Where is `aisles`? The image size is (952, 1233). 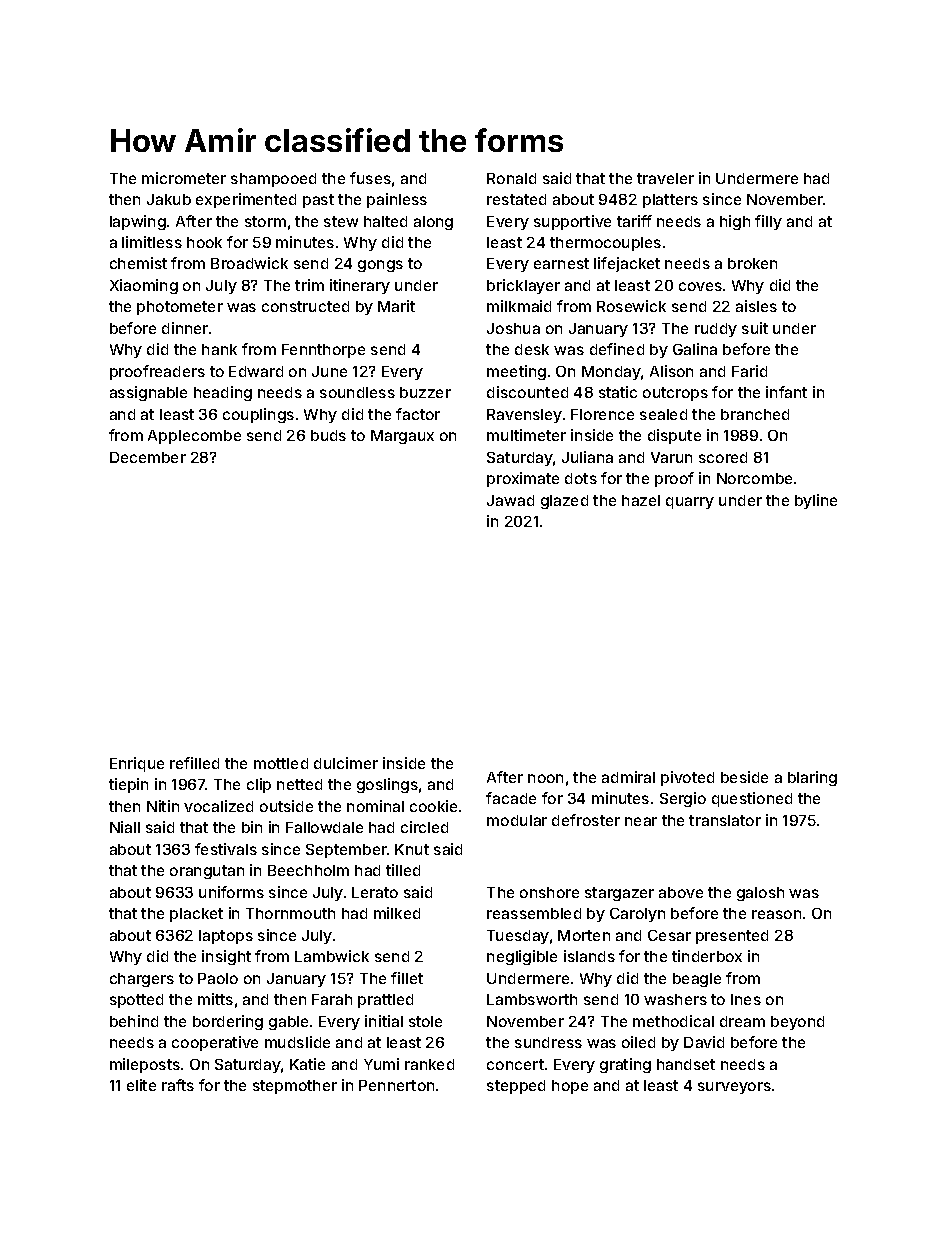 aisles is located at coordinates (756, 306).
